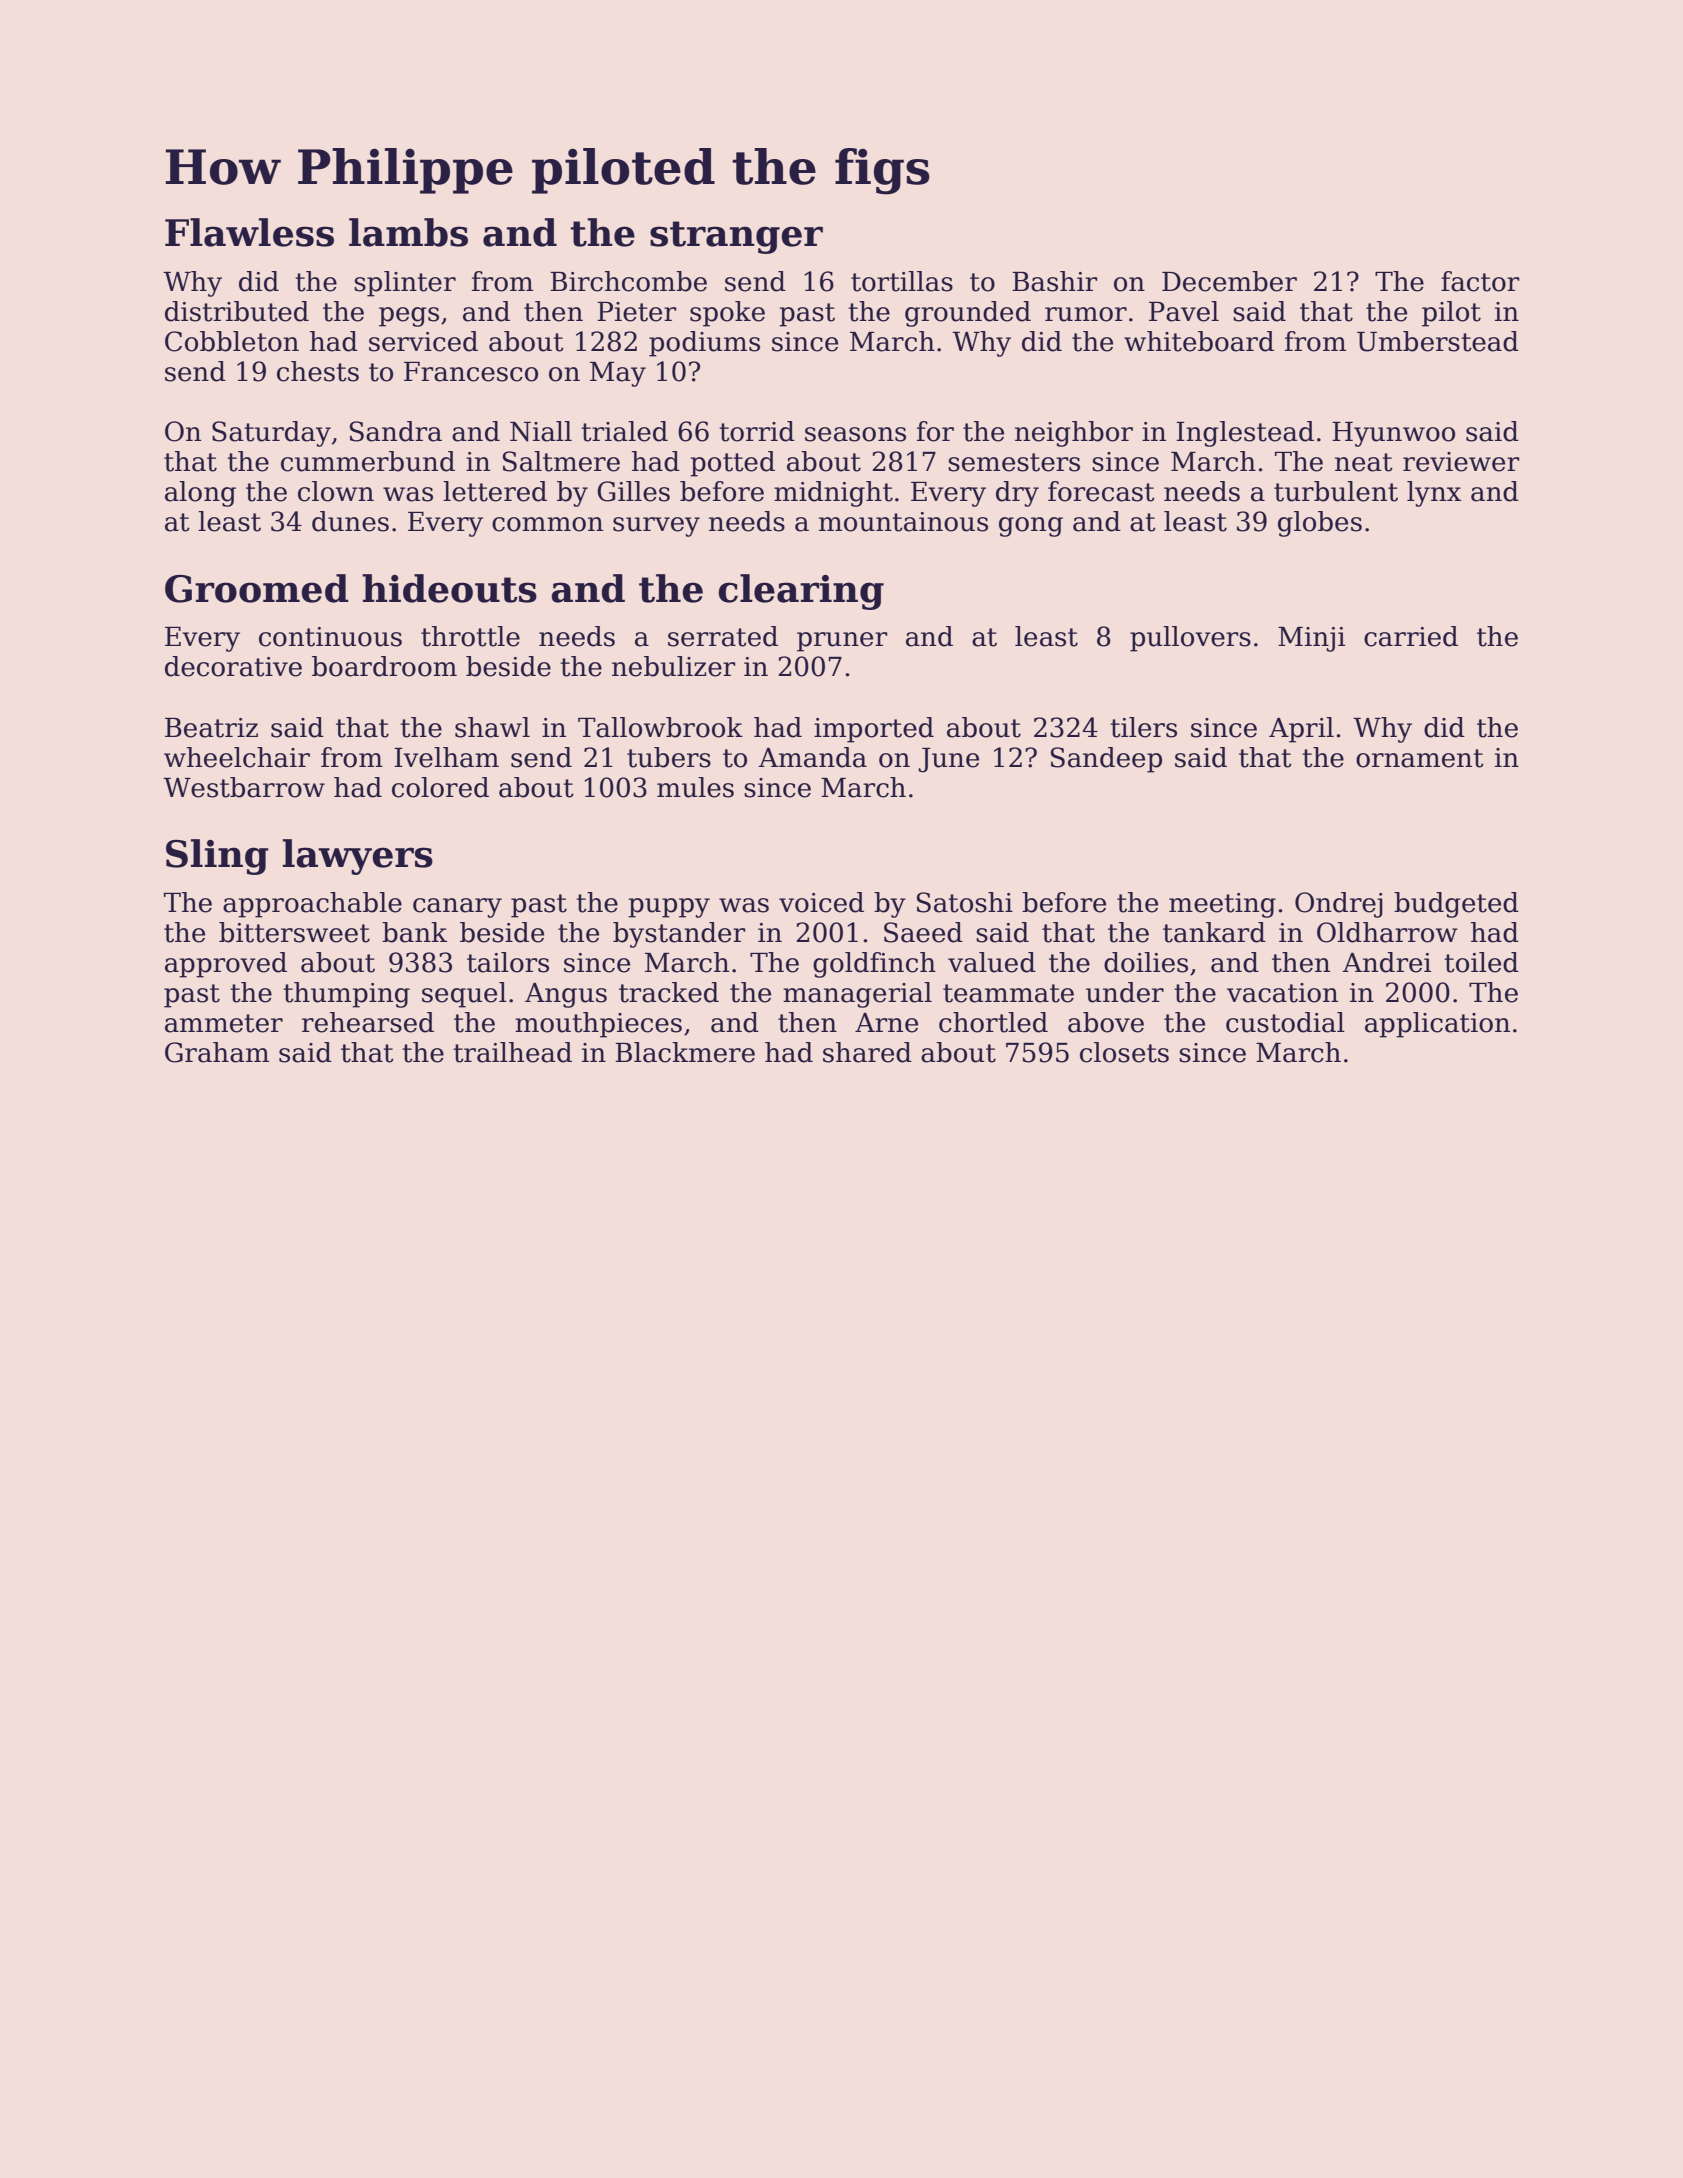 The image size is (1683, 2178). What do you see at coordinates (1456, 905) in the document?
I see `budgeted` at bounding box center [1456, 905].
